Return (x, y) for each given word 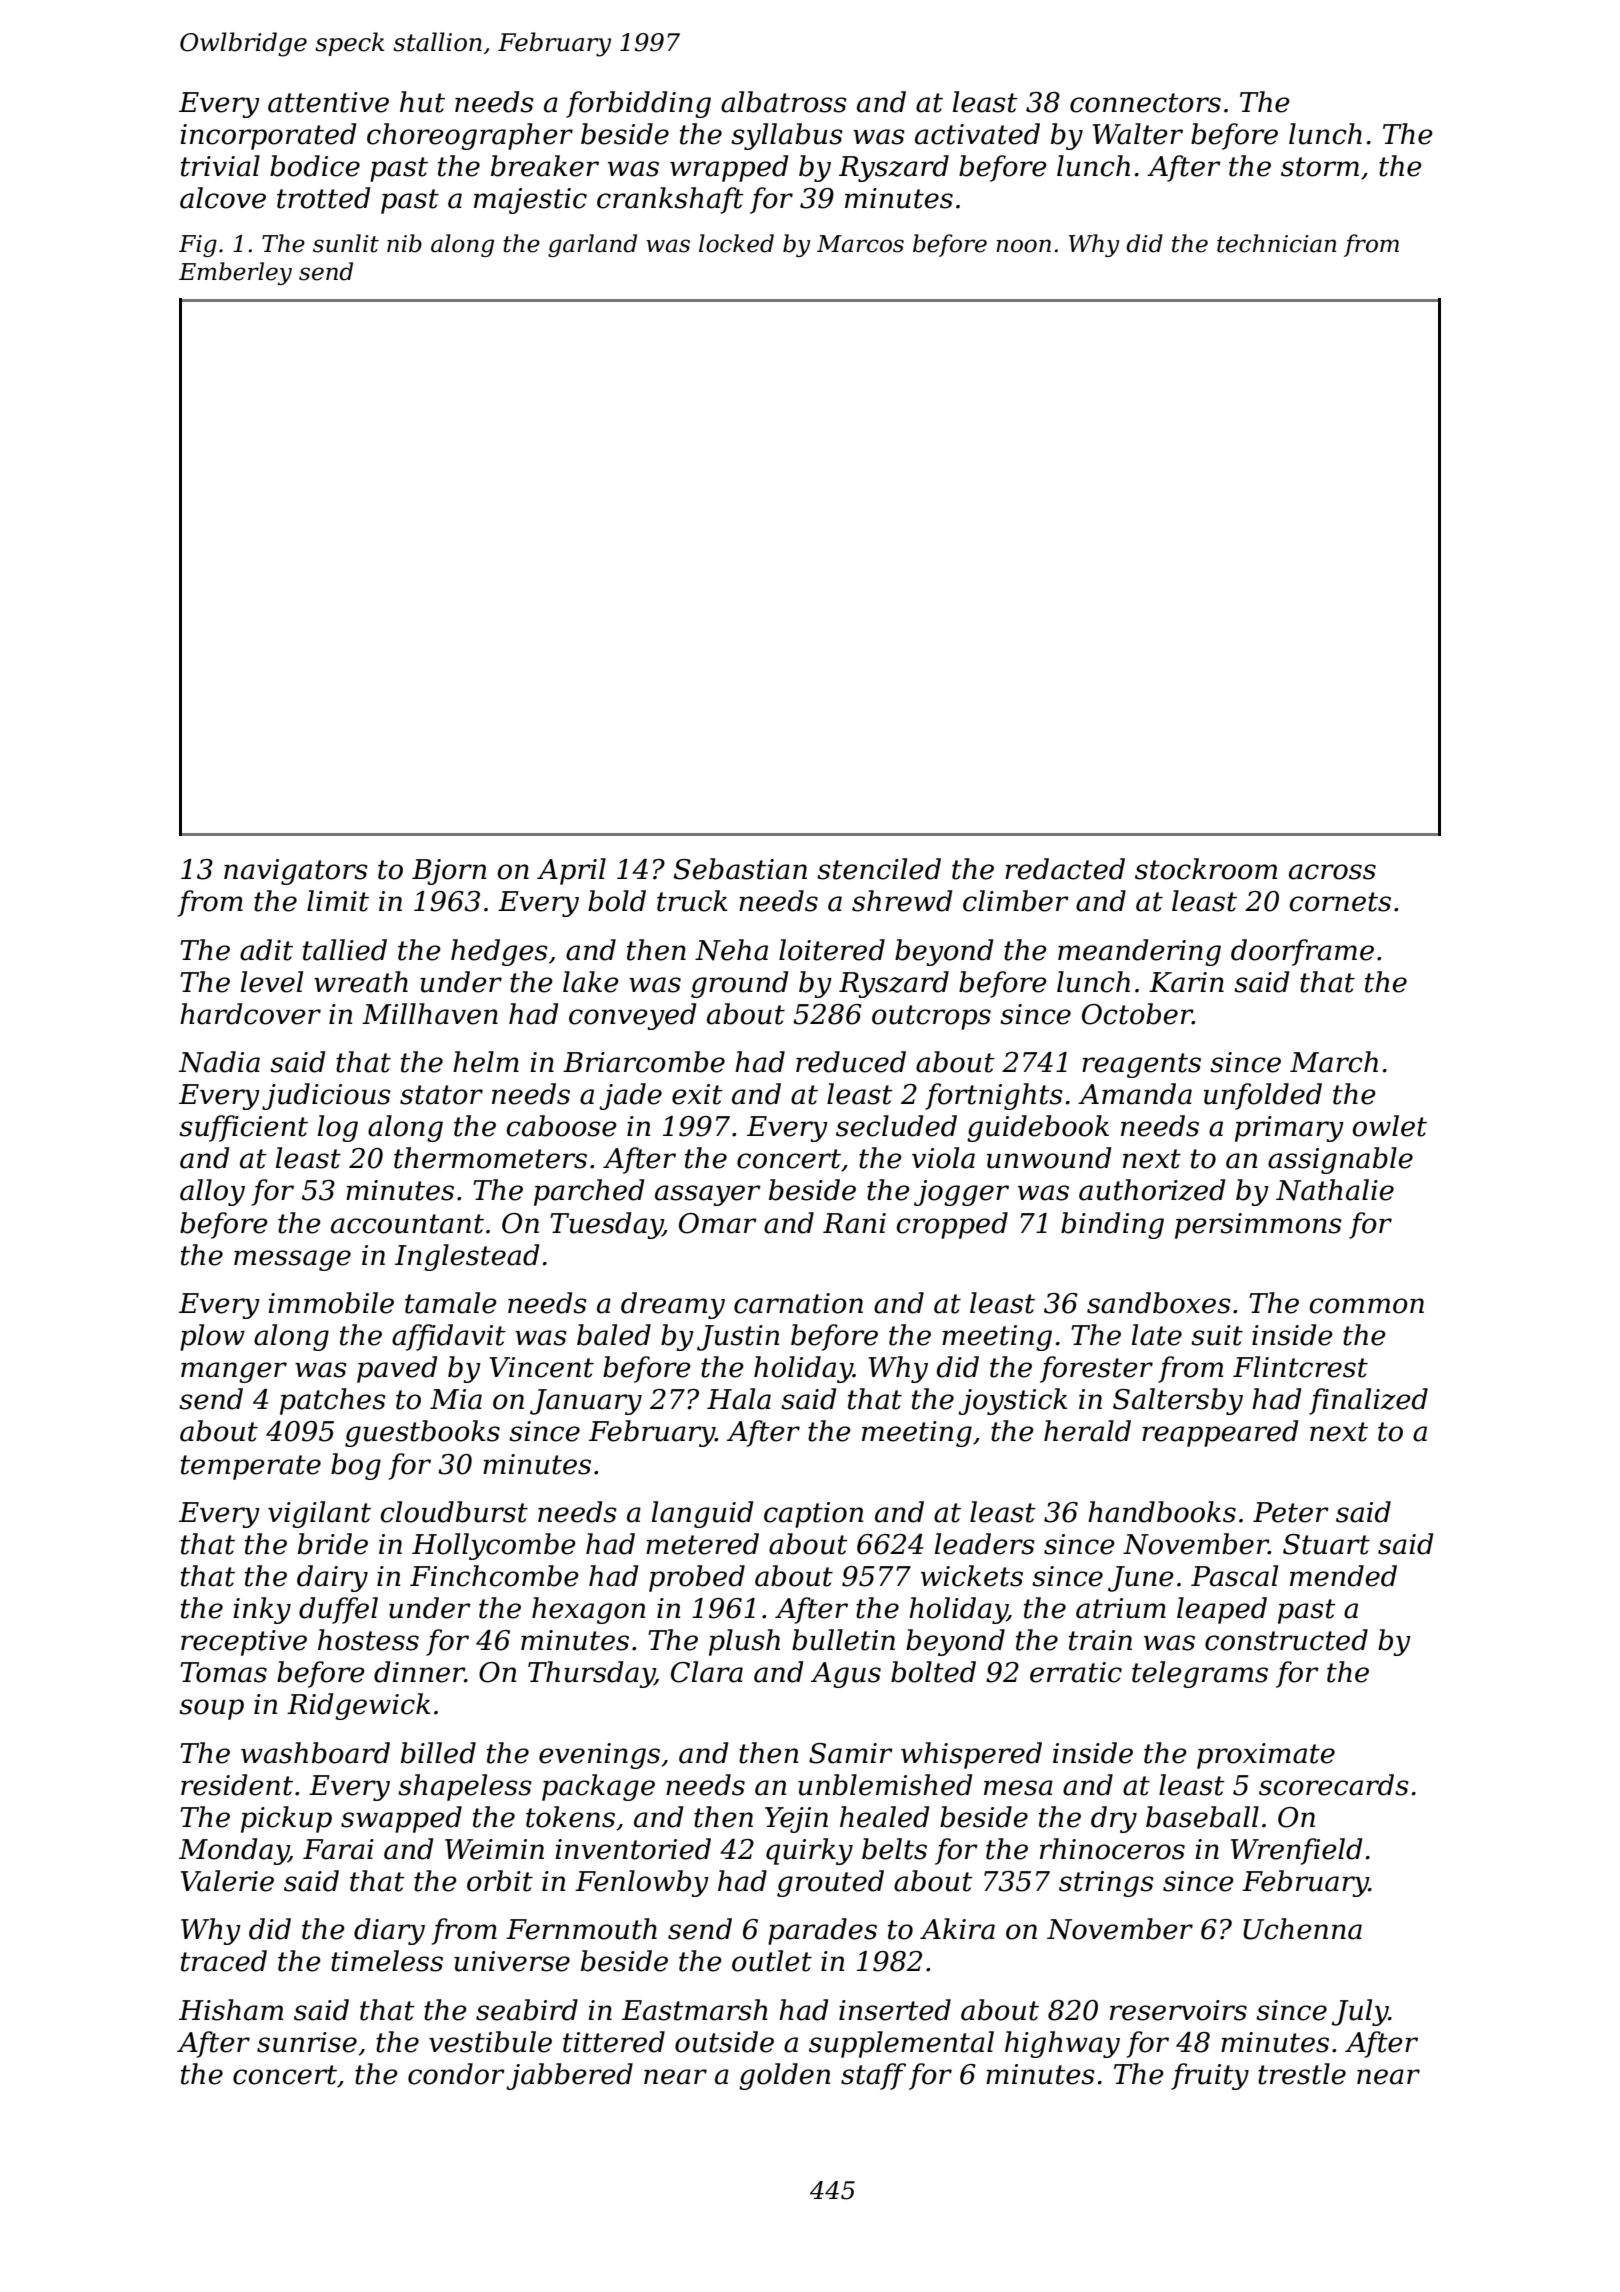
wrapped (729, 168)
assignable (1340, 1160)
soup (211, 1709)
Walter (1138, 134)
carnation (798, 1303)
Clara (707, 1672)
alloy (212, 1192)
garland (592, 245)
